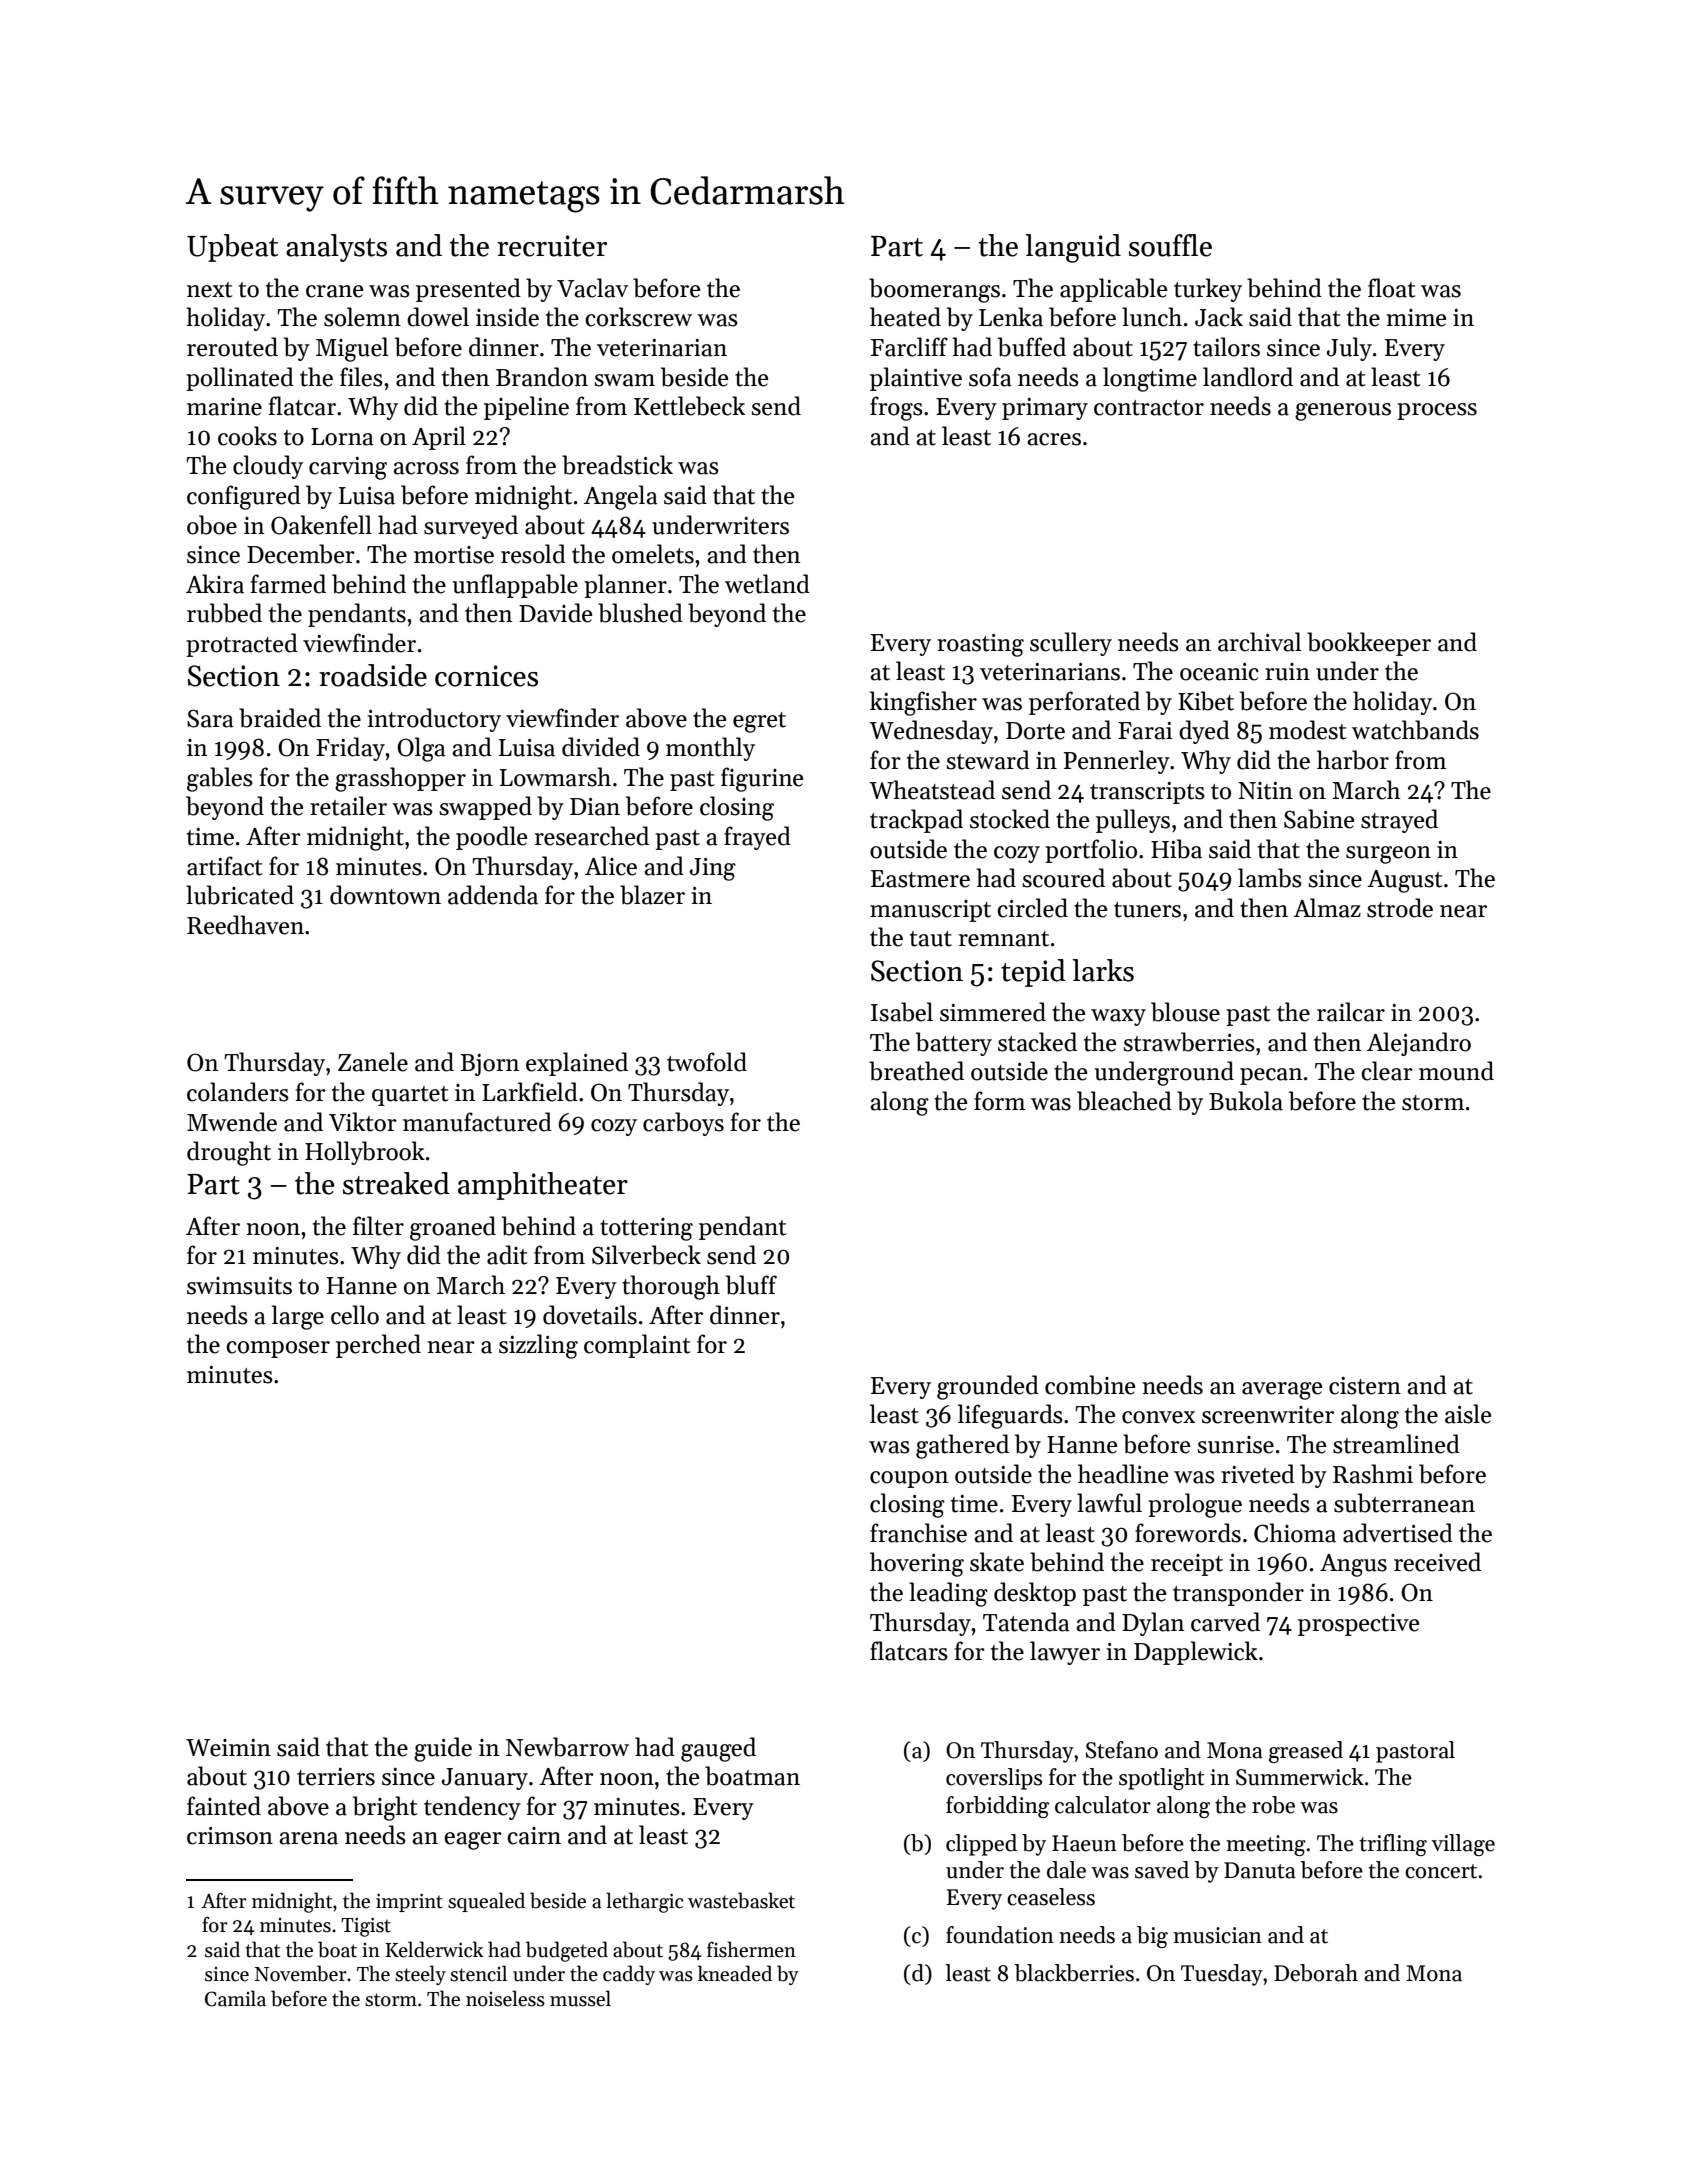 Image resolution: width=1683 pixels, height=2178 pixels. Describe the element at coordinates (1170, 245) in the screenshot. I see `souffle` at that location.
